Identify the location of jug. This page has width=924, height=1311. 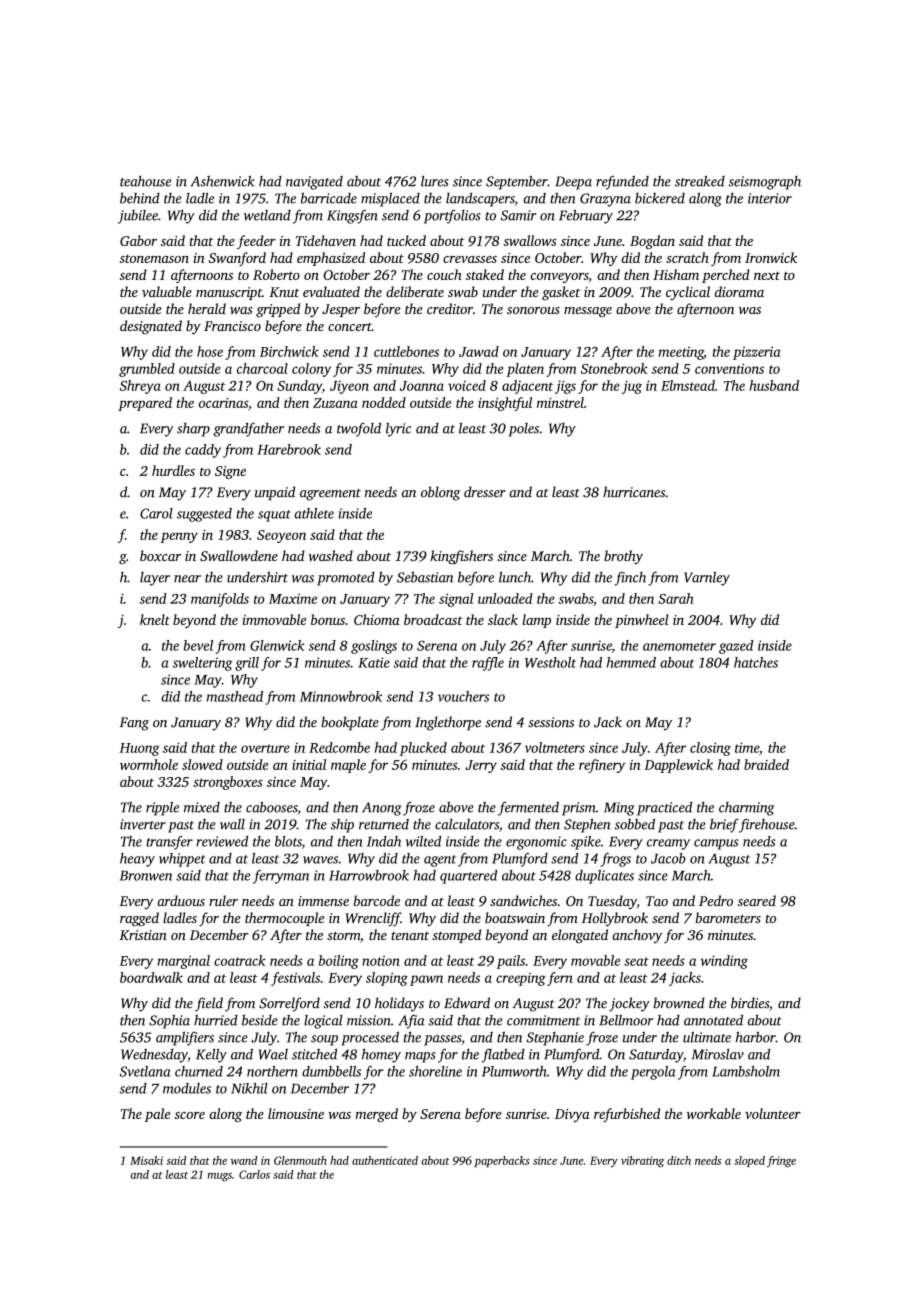
(632, 387).
